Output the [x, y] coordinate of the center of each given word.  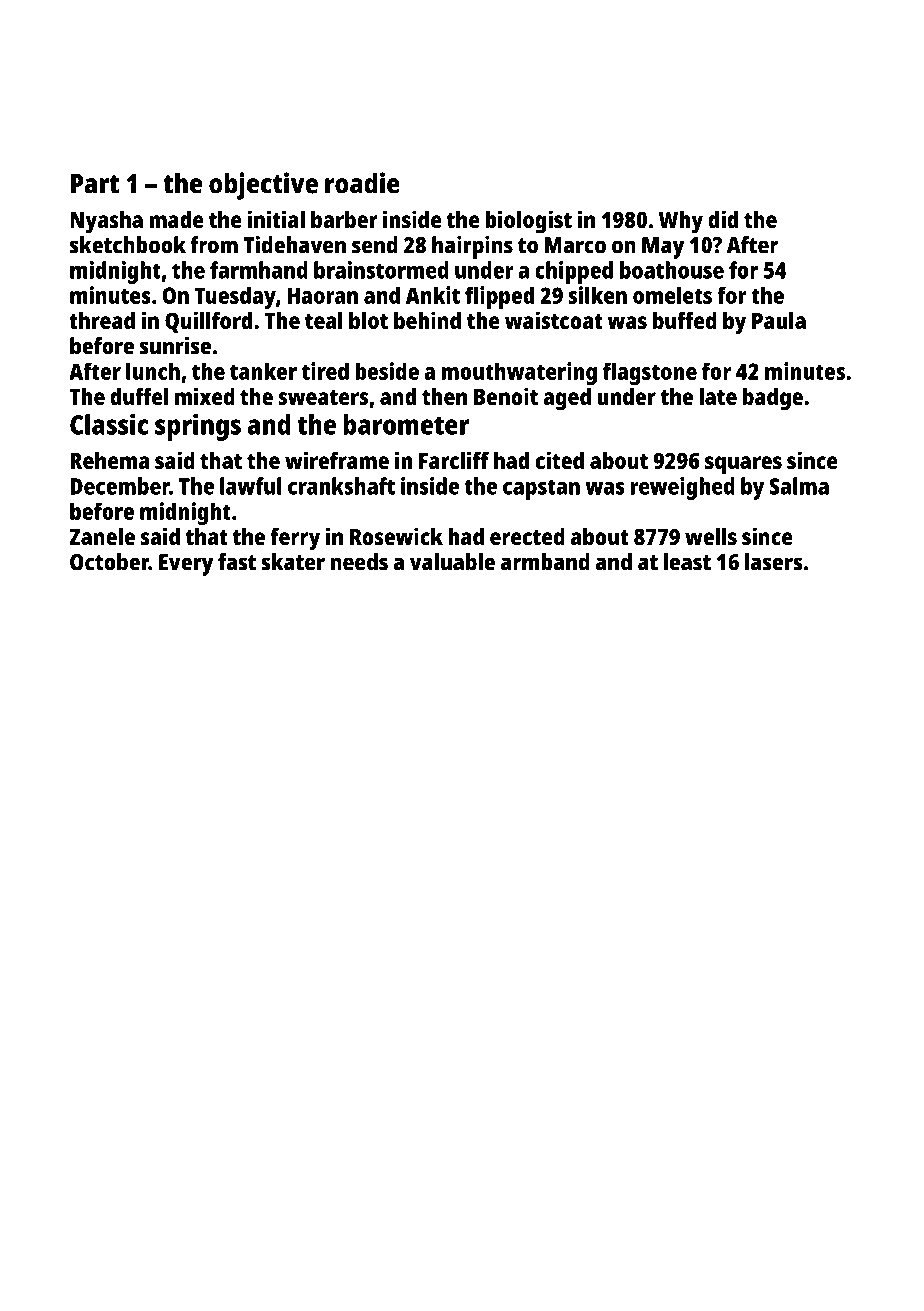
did [723, 219]
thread [102, 320]
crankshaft [341, 486]
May [663, 248]
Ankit [433, 295]
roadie [362, 183]
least [687, 562]
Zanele [102, 536]
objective [263, 186]
